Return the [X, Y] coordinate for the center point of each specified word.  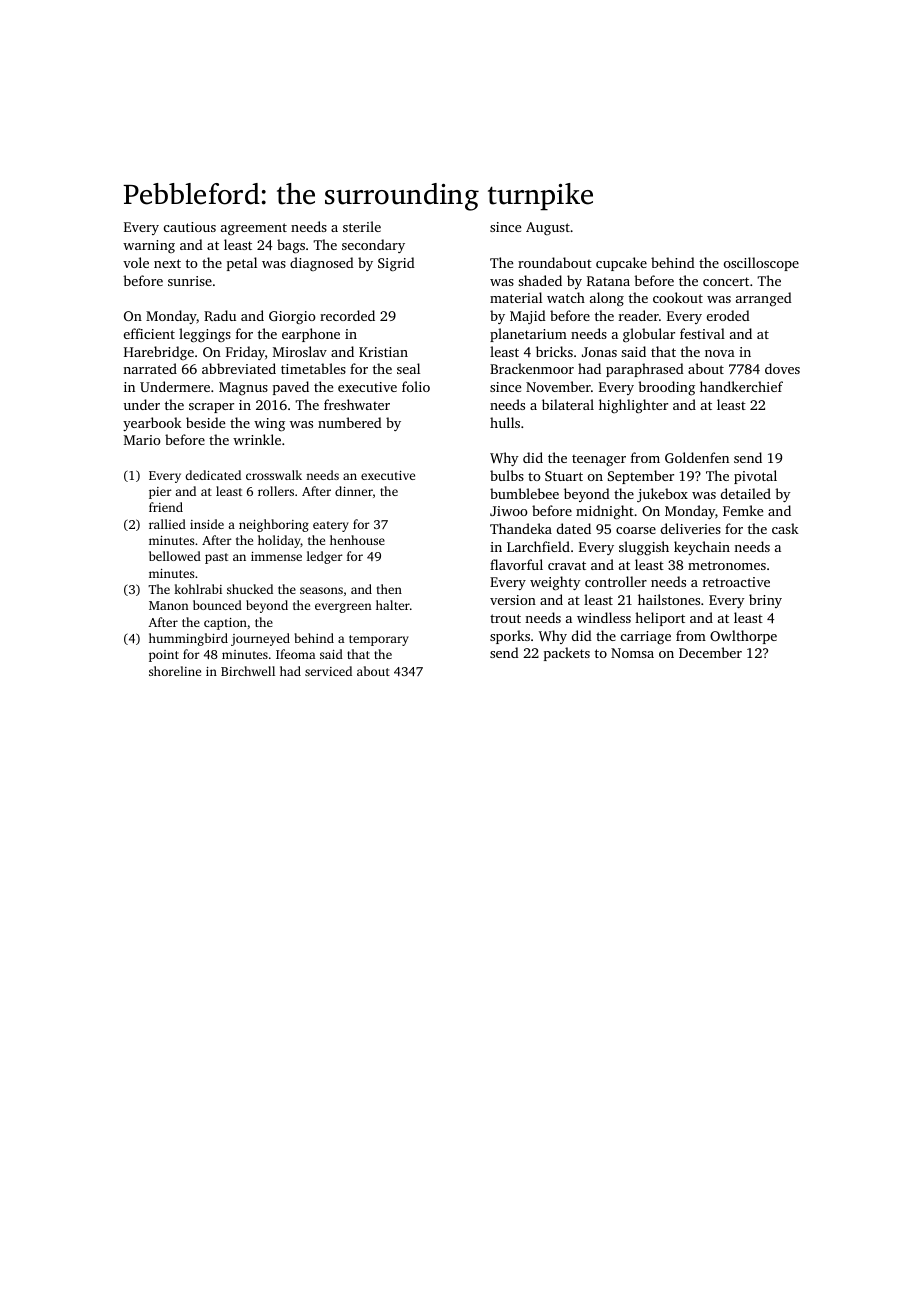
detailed [746, 493]
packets [567, 654]
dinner [354, 491]
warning [149, 246]
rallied [167, 524]
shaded [540, 280]
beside [205, 422]
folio [416, 386]
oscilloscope [761, 264]
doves [782, 368]
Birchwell [248, 671]
